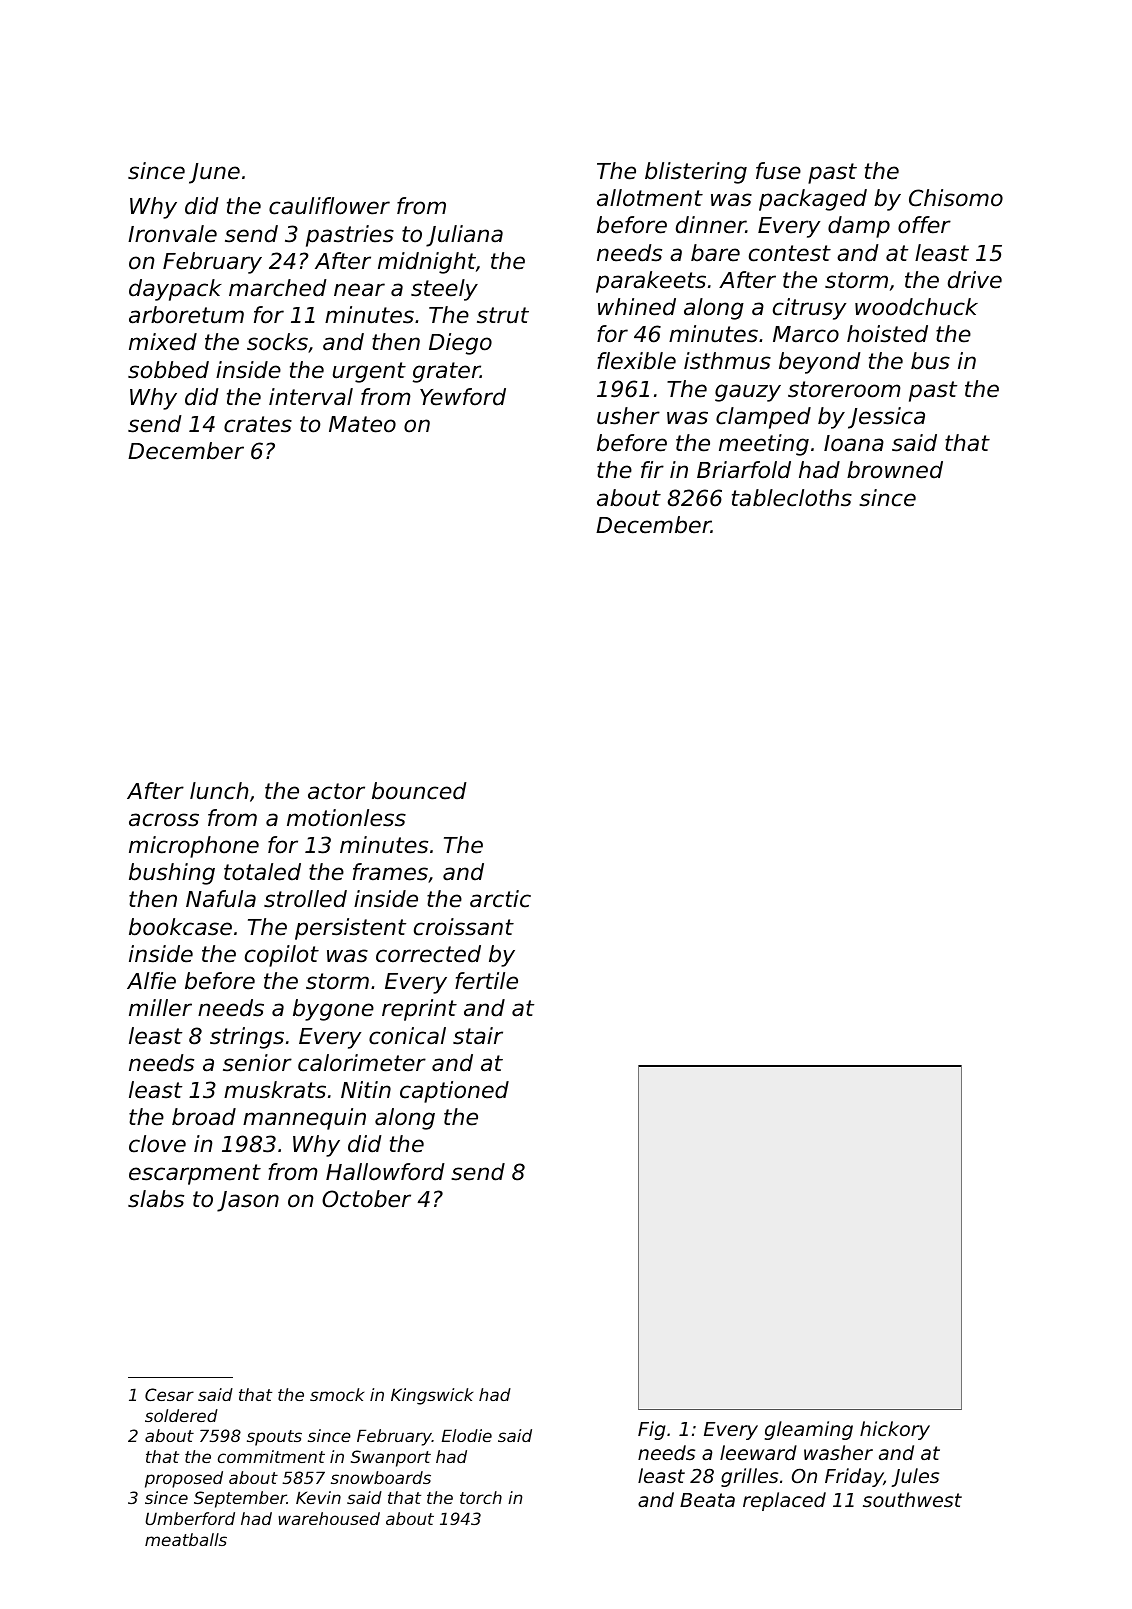  Describe the element at coordinates (809, 309) in the screenshot. I see `citrusy` at that location.
